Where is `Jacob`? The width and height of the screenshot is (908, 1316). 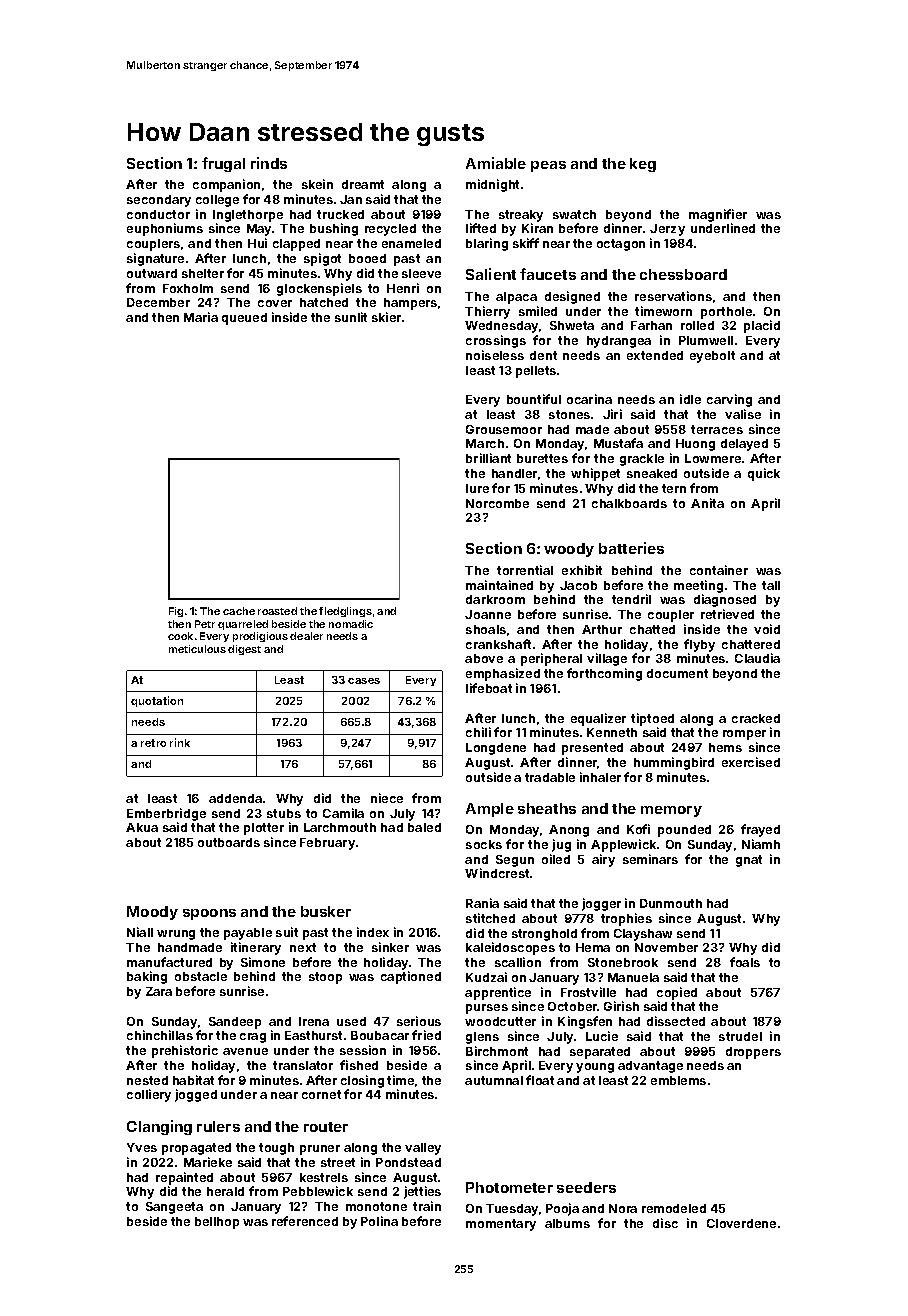 Jacob is located at coordinates (578, 585).
